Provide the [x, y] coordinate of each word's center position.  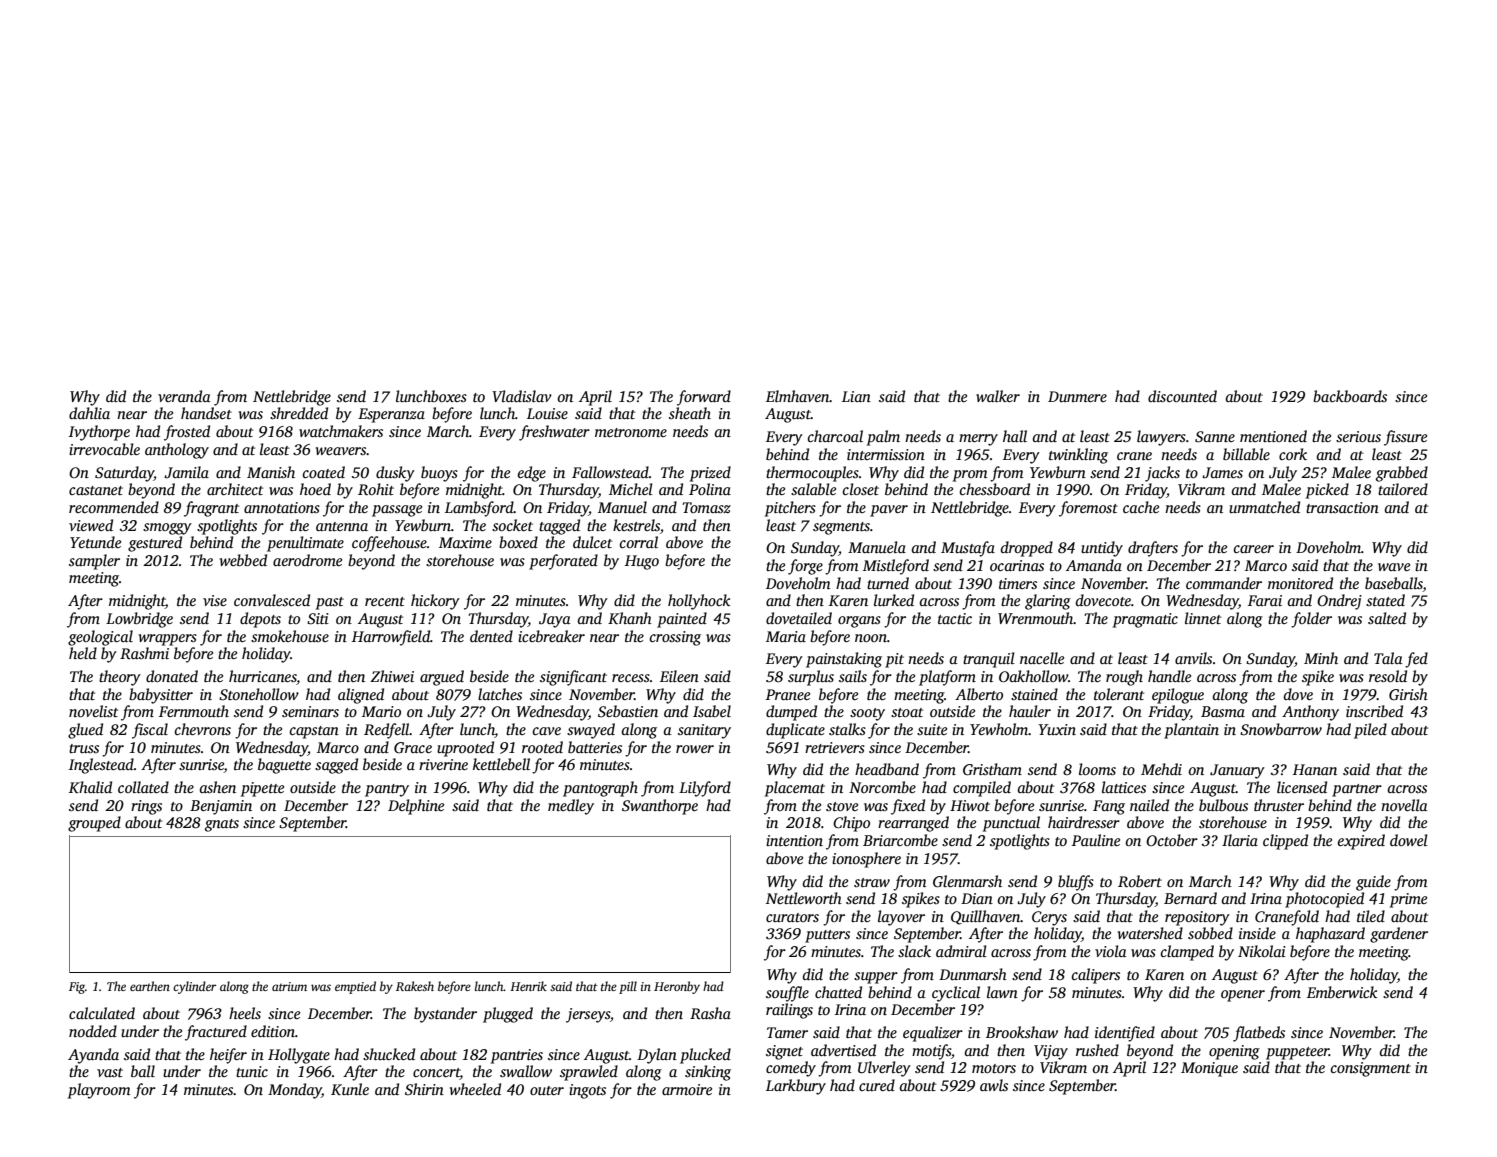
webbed [243, 560]
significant [573, 678]
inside [1257, 933]
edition [273, 1031]
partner [1357, 790]
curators [792, 917]
